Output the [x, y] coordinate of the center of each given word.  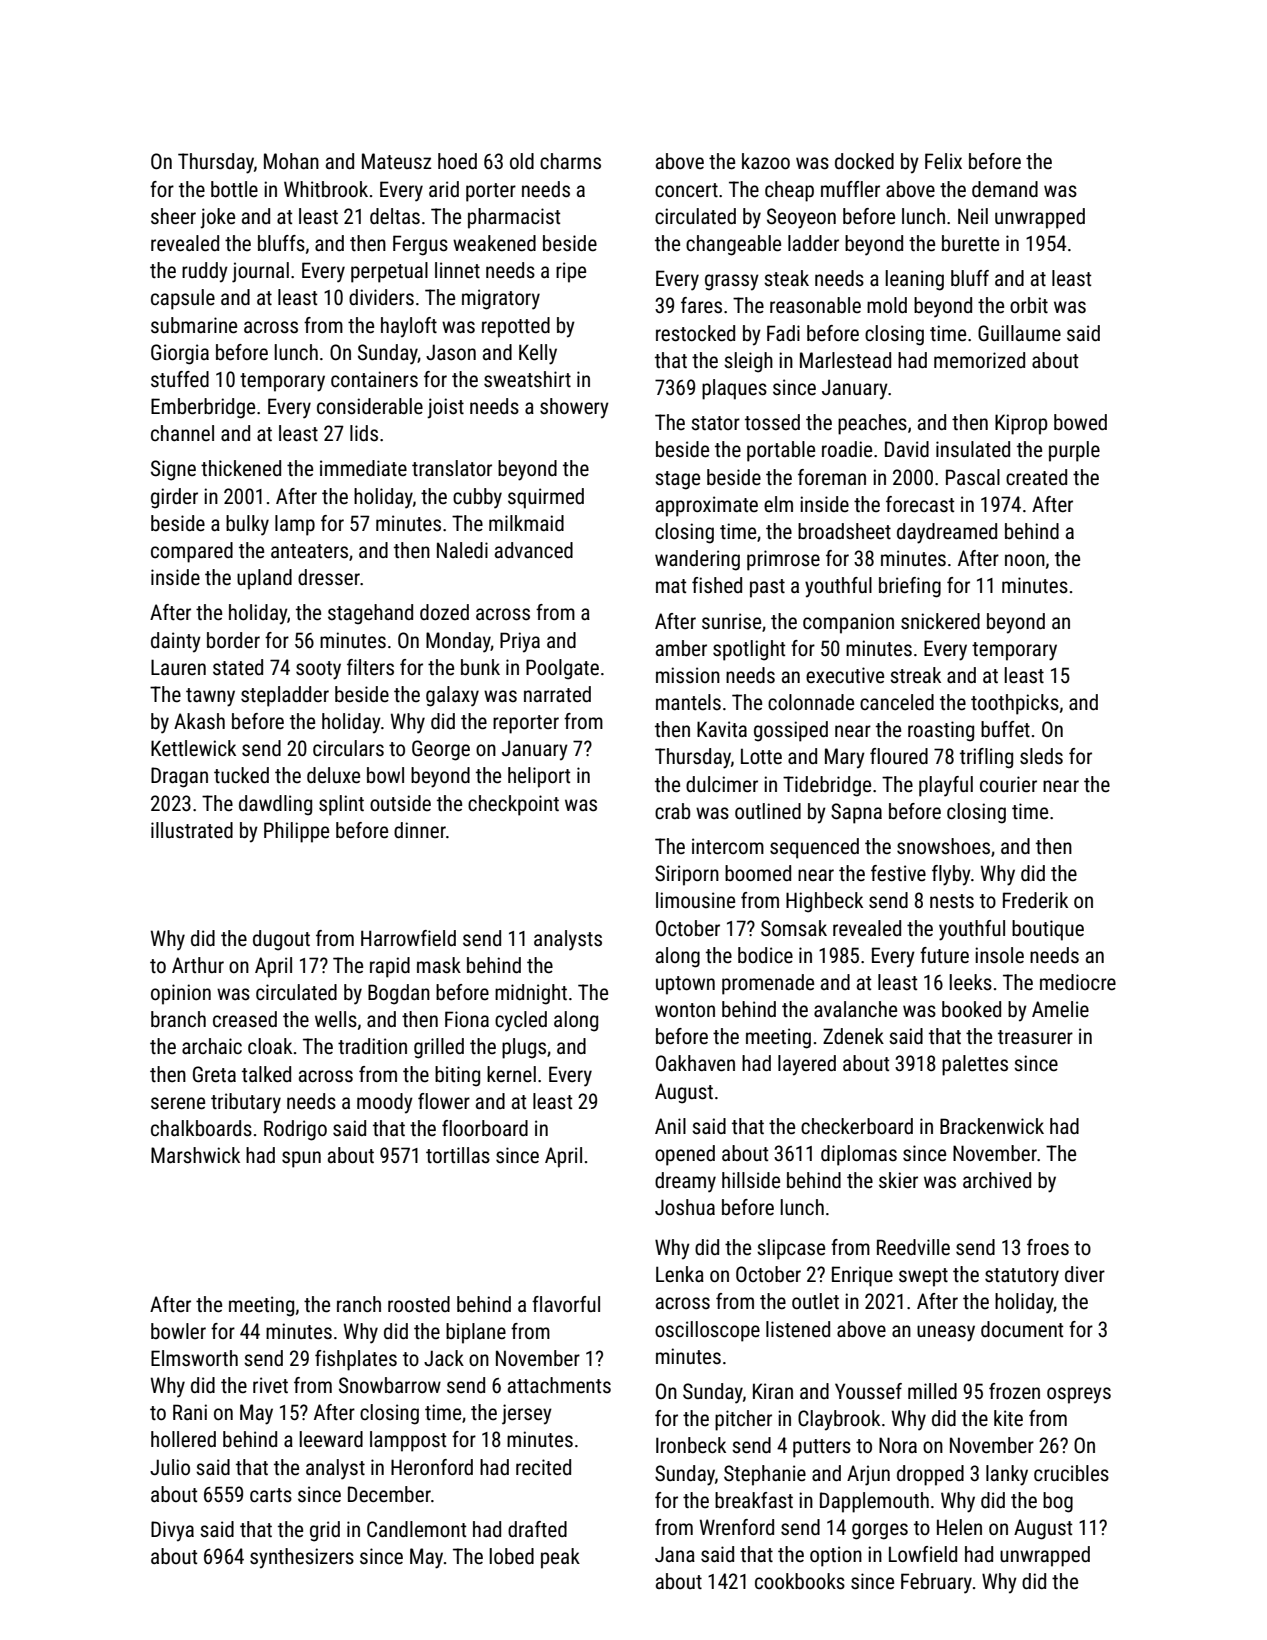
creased [245, 1019]
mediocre [1078, 982]
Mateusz [396, 161]
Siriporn [687, 875]
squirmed [546, 498]
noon [1025, 560]
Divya [172, 1531]
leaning [914, 280]
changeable [733, 245]
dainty [176, 642]
